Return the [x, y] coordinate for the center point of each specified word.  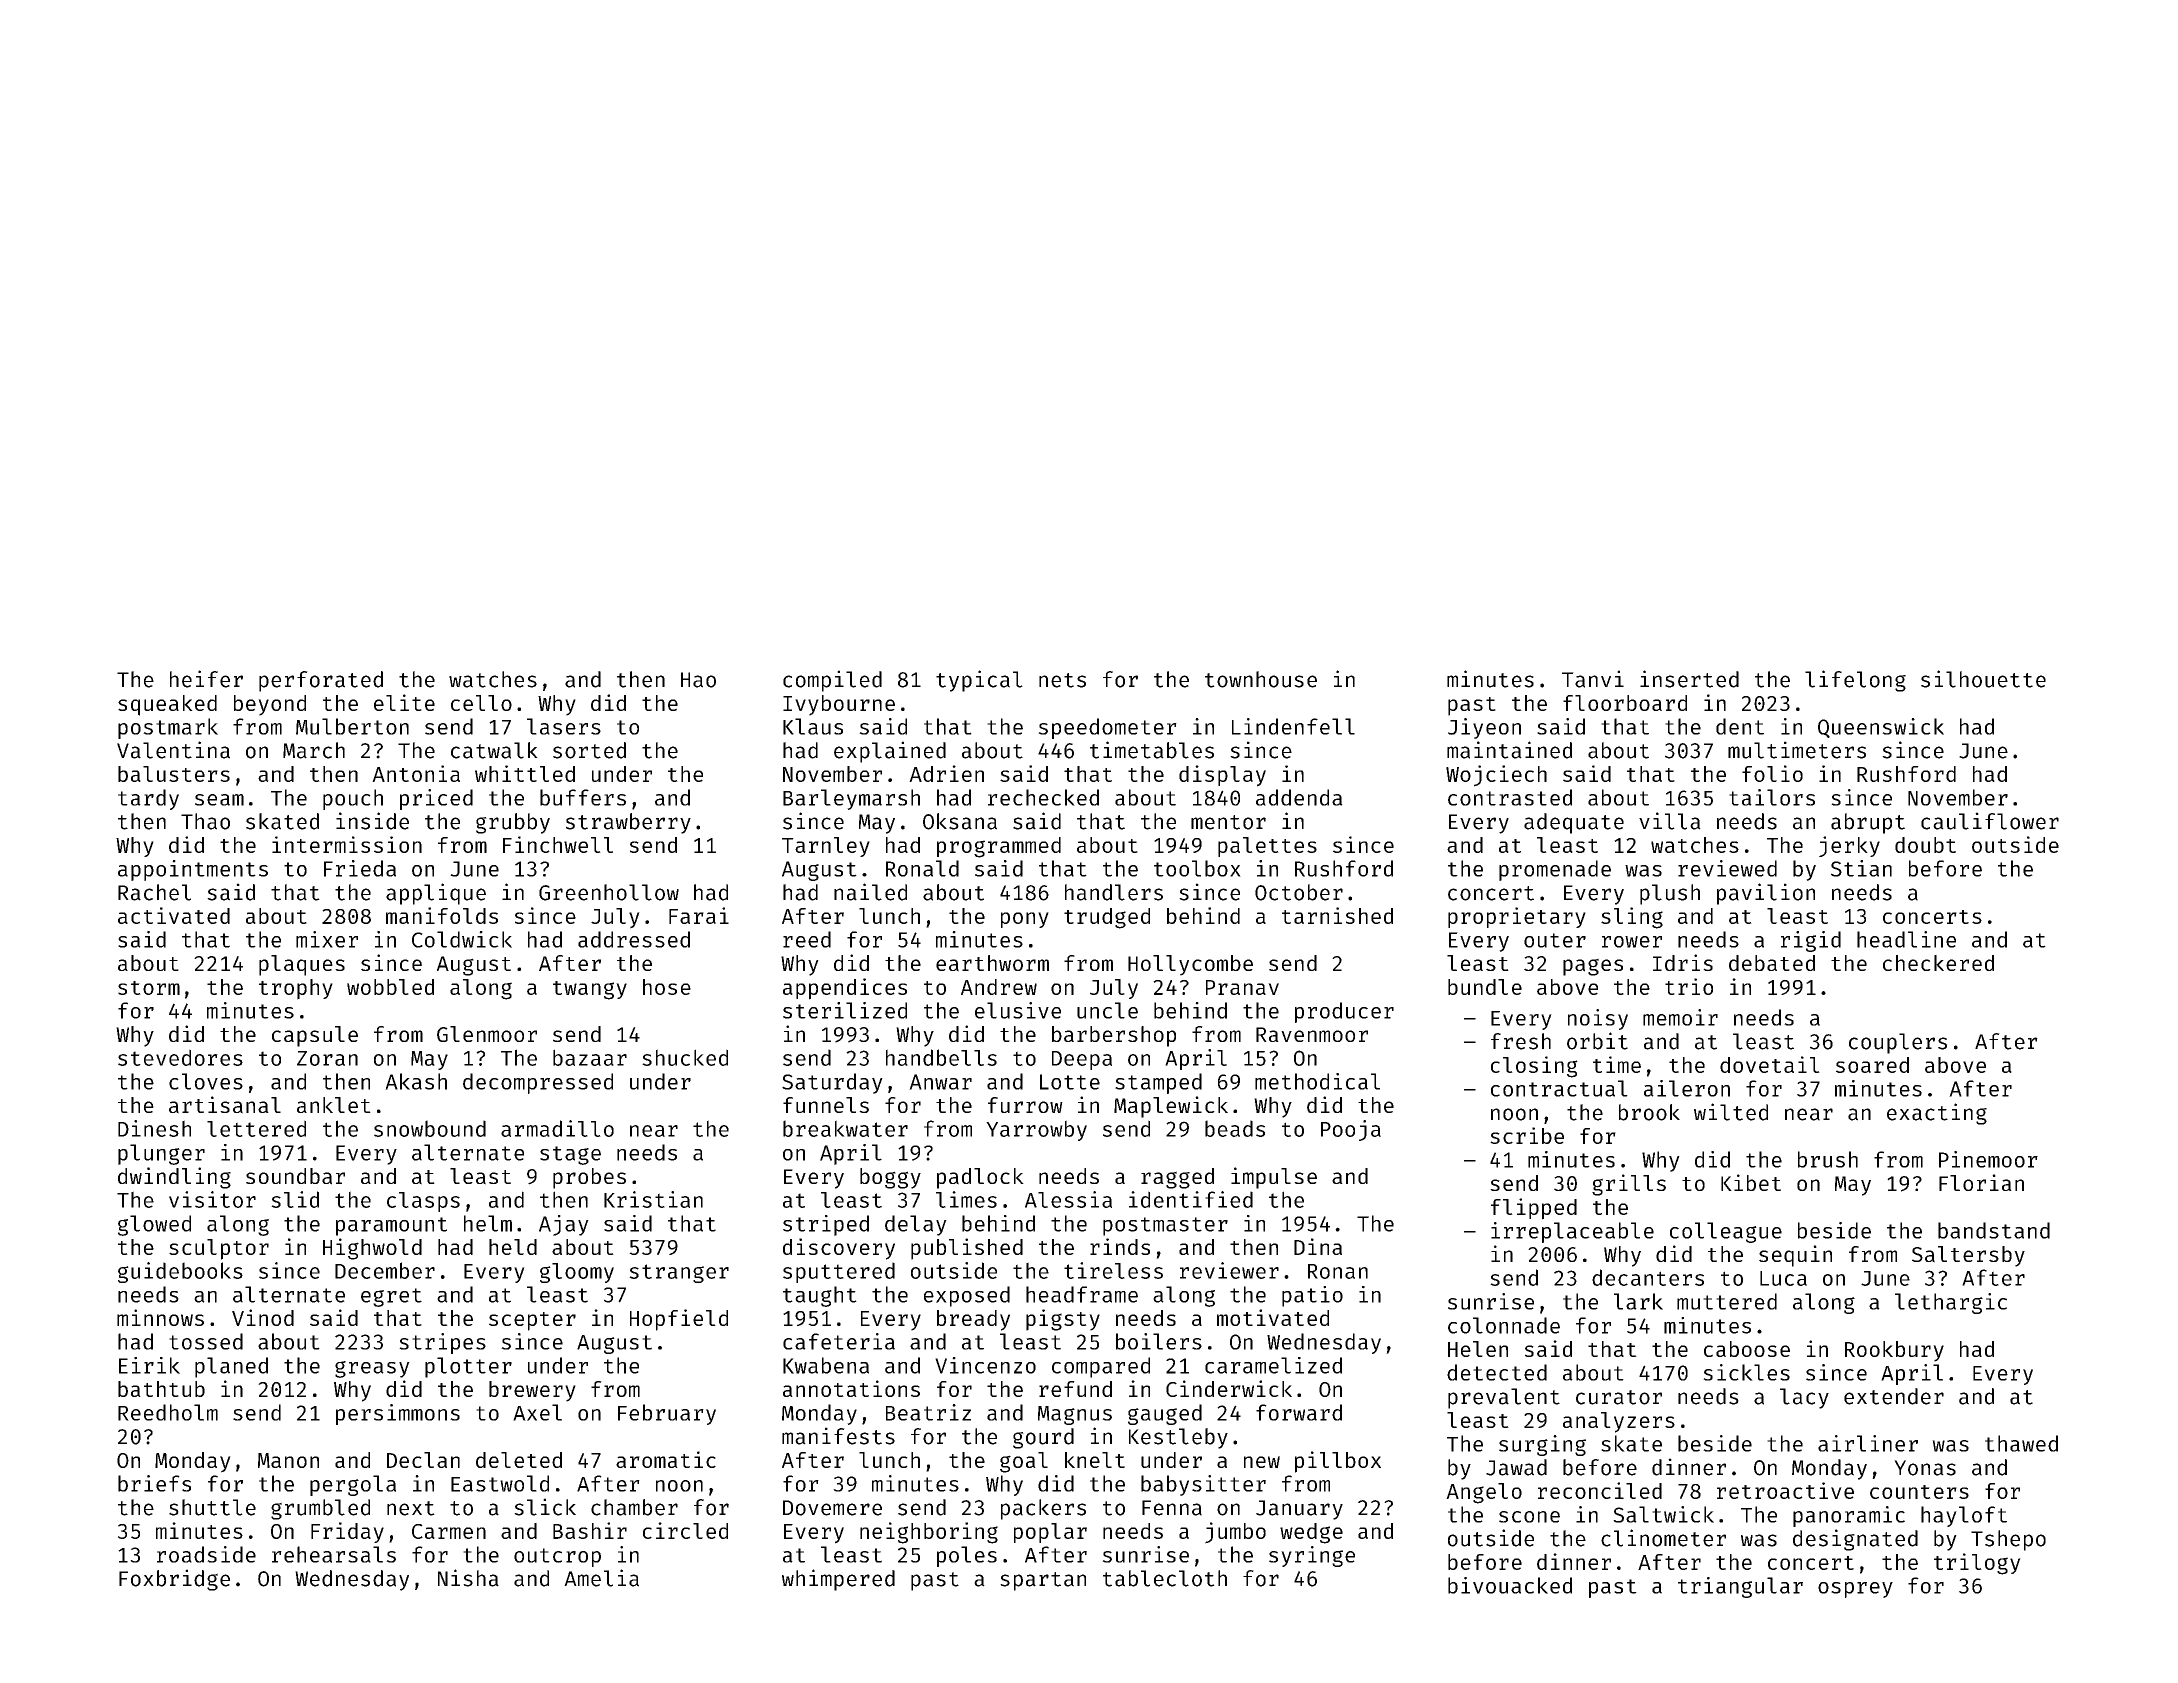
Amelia [601, 1578]
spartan [1043, 1581]
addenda [1299, 797]
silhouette [1983, 679]
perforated [321, 681]
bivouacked [1510, 1585]
